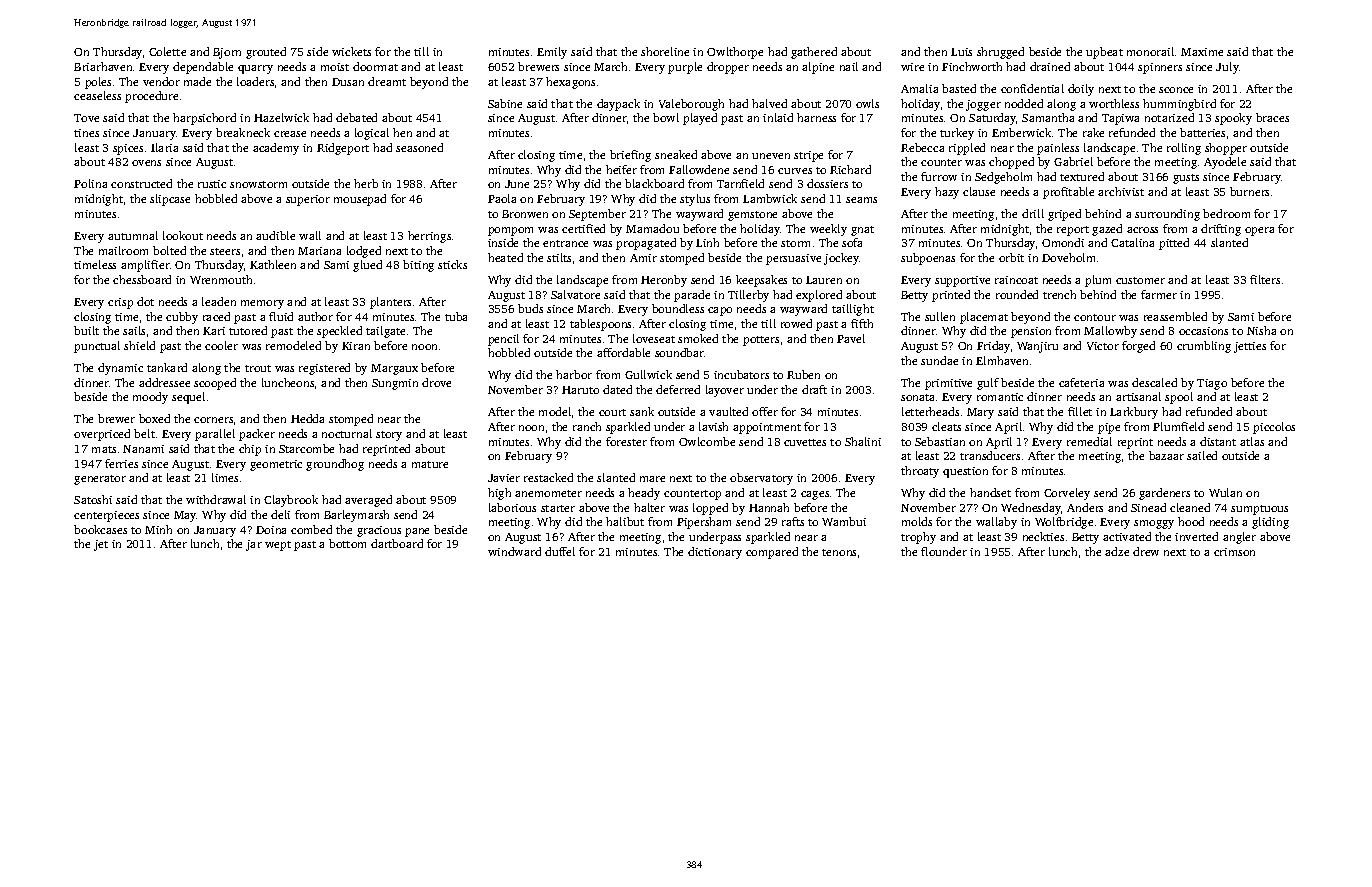 Image resolution: width=1372 pixels, height=887 pixels. Describe the element at coordinates (1202, 52) in the document. I see `Maxime` at that location.
